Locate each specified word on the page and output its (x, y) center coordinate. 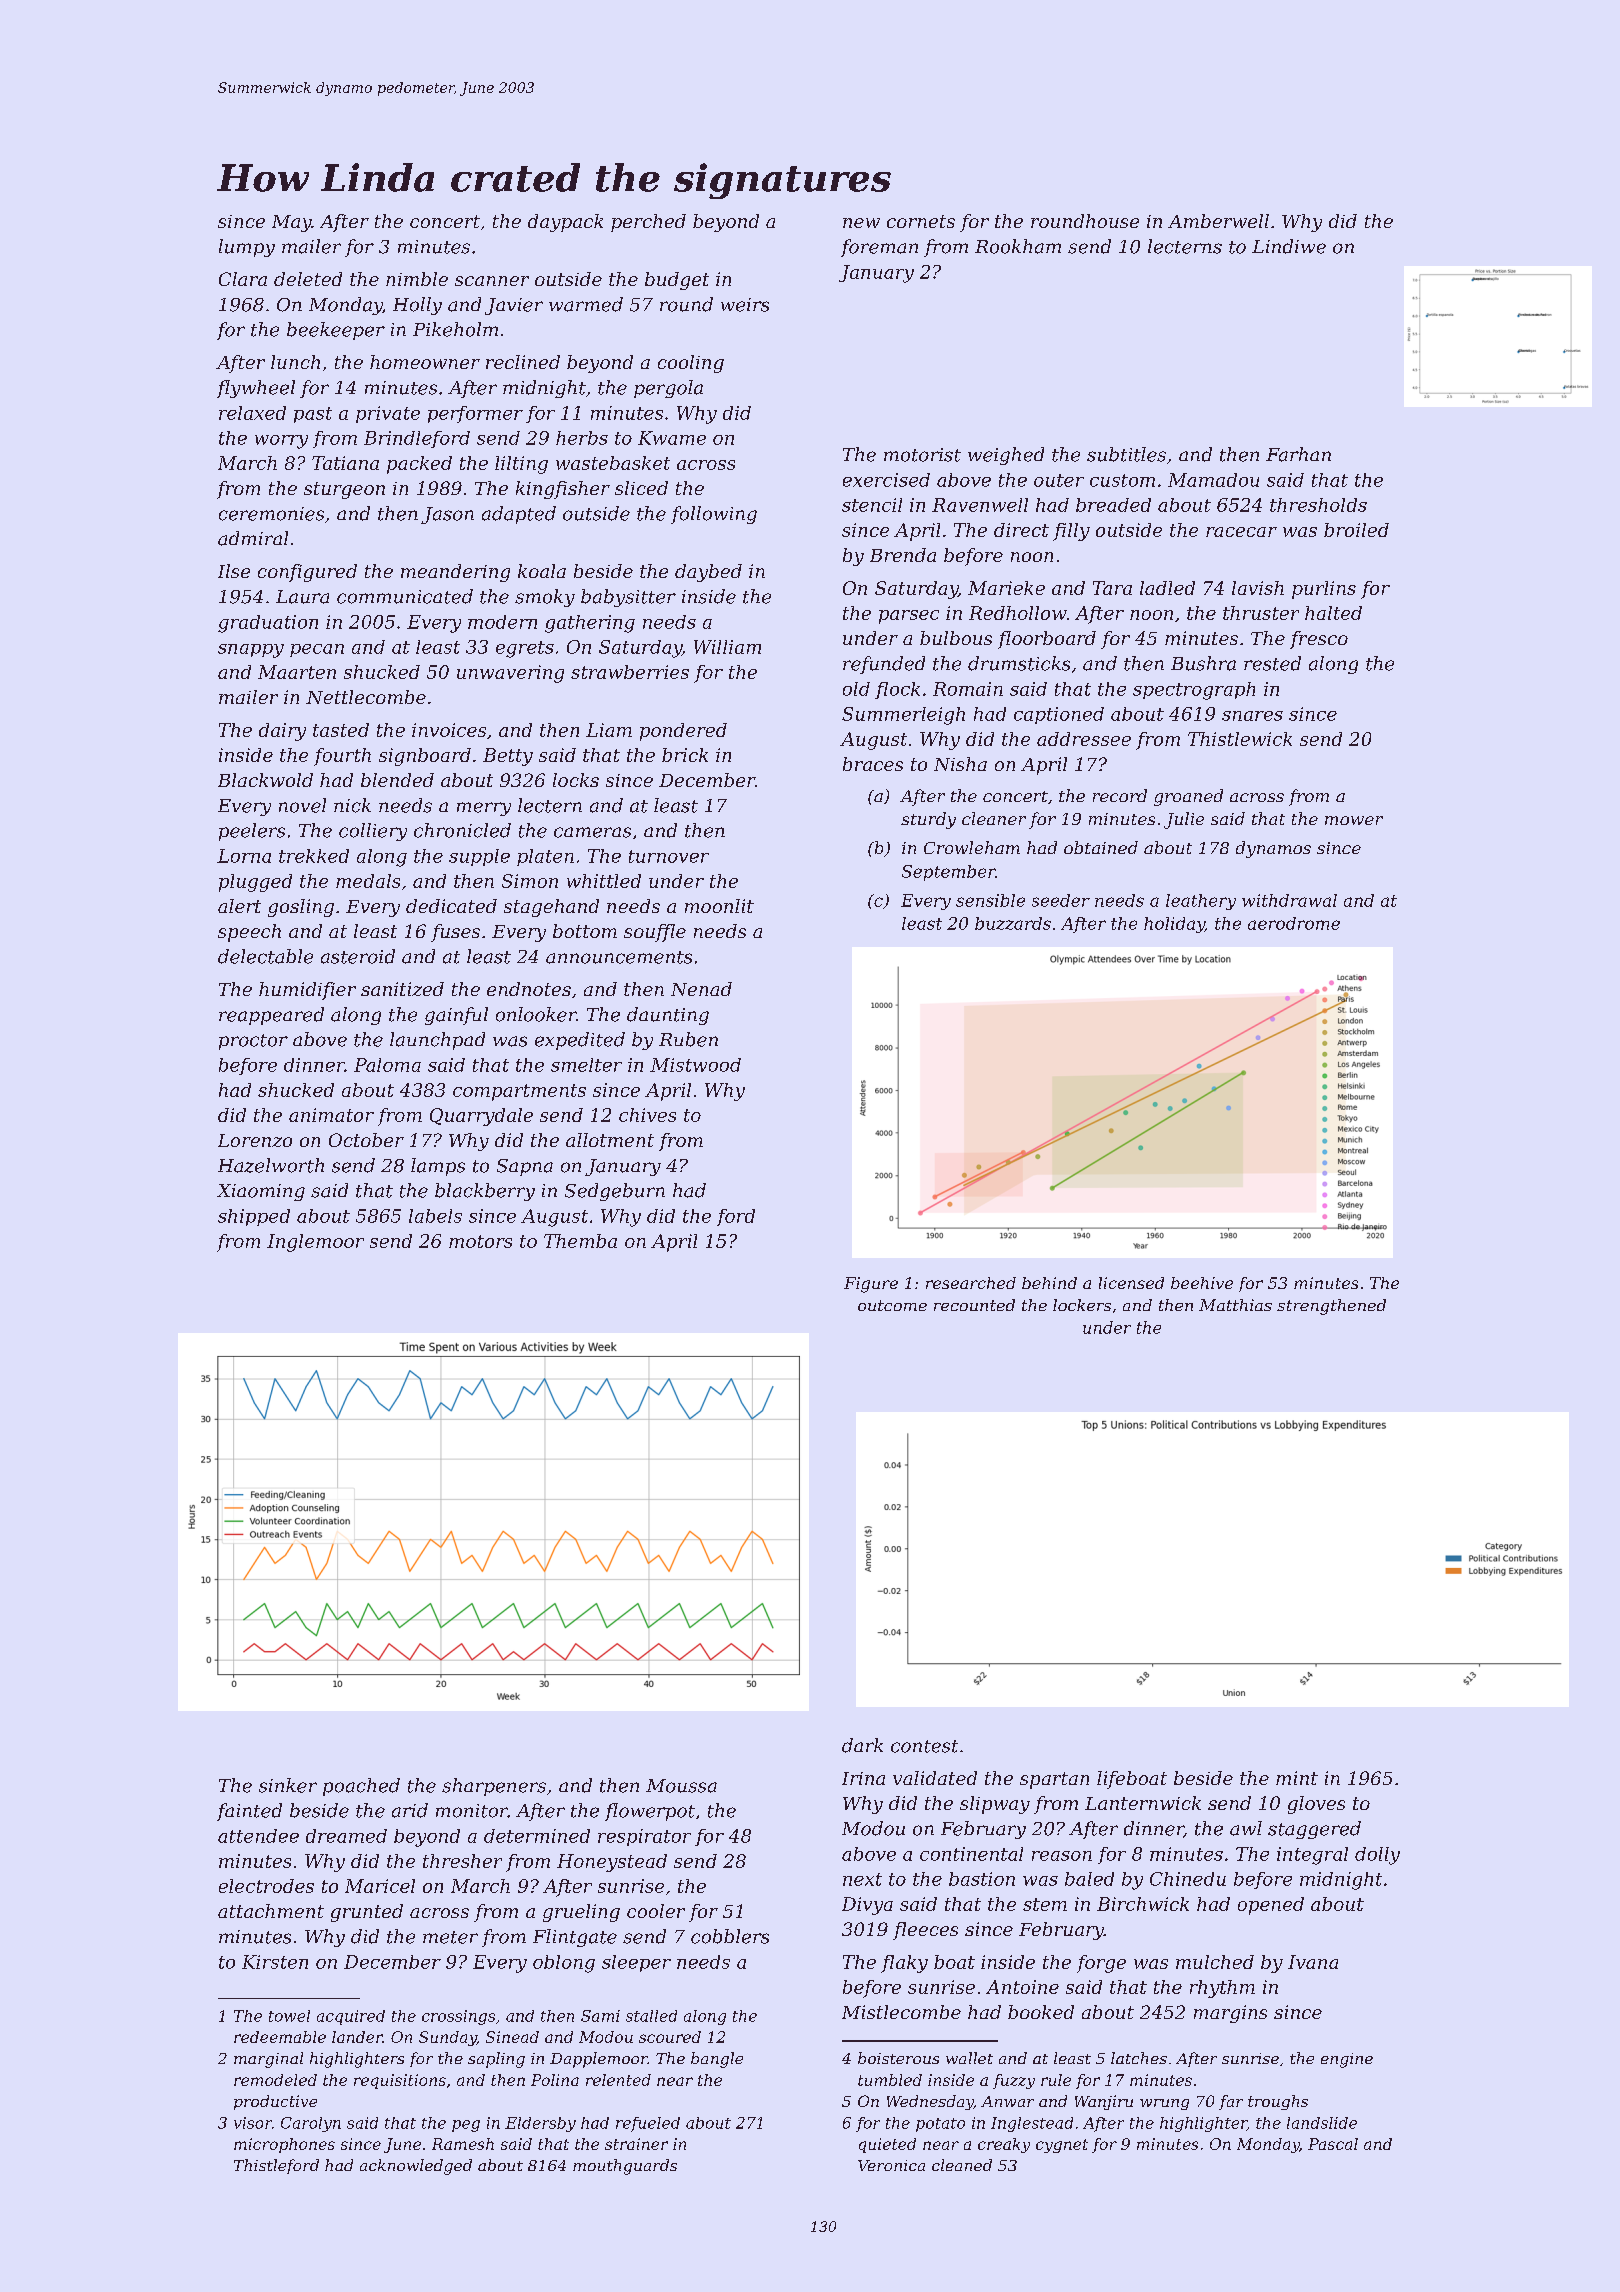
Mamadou (1213, 480)
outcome (892, 1305)
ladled (1167, 588)
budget (677, 281)
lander (357, 2037)
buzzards (1013, 923)
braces (873, 764)
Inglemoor (315, 1243)
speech (249, 933)
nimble (417, 279)
